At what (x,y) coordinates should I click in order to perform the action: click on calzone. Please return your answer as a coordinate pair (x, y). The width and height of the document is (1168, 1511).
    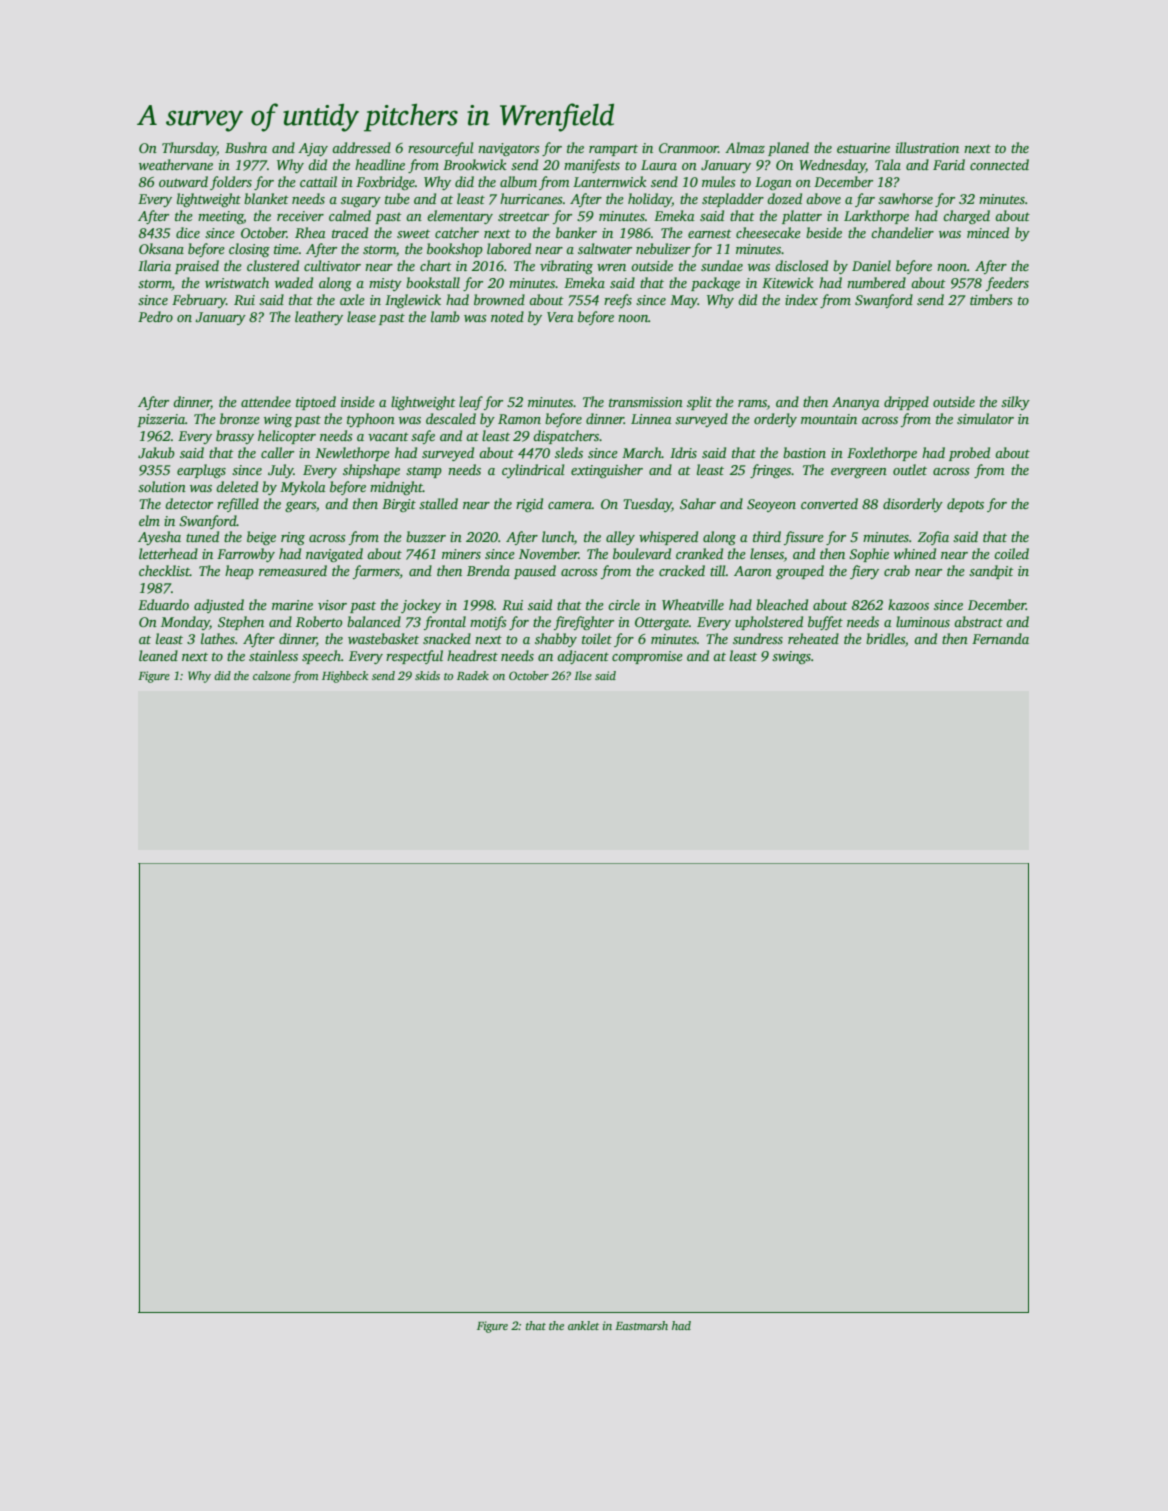
    Looking at the image, I should click on (272, 675).
